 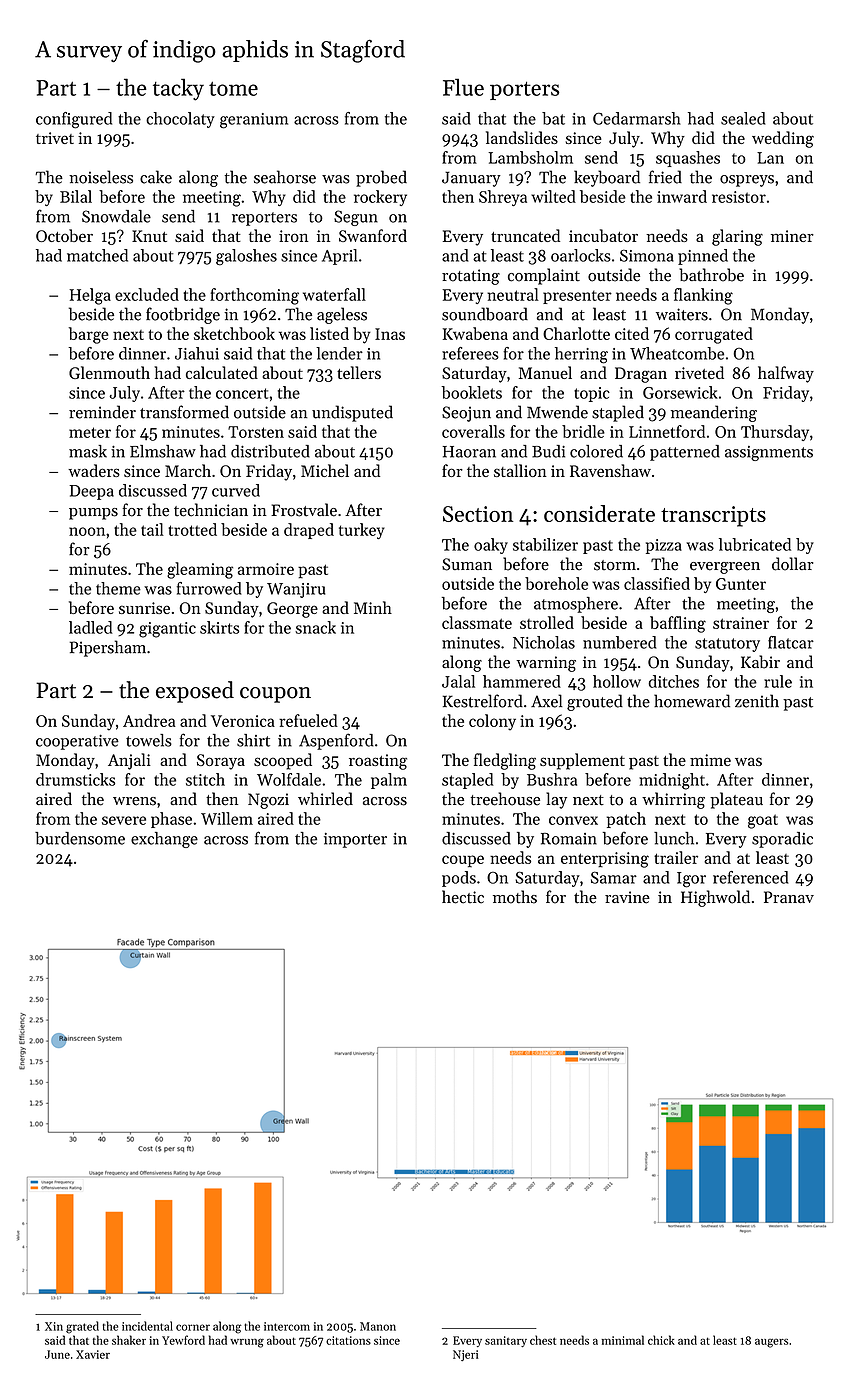 What do you see at coordinates (506, 1341) in the screenshot?
I see `sanitary` at bounding box center [506, 1341].
